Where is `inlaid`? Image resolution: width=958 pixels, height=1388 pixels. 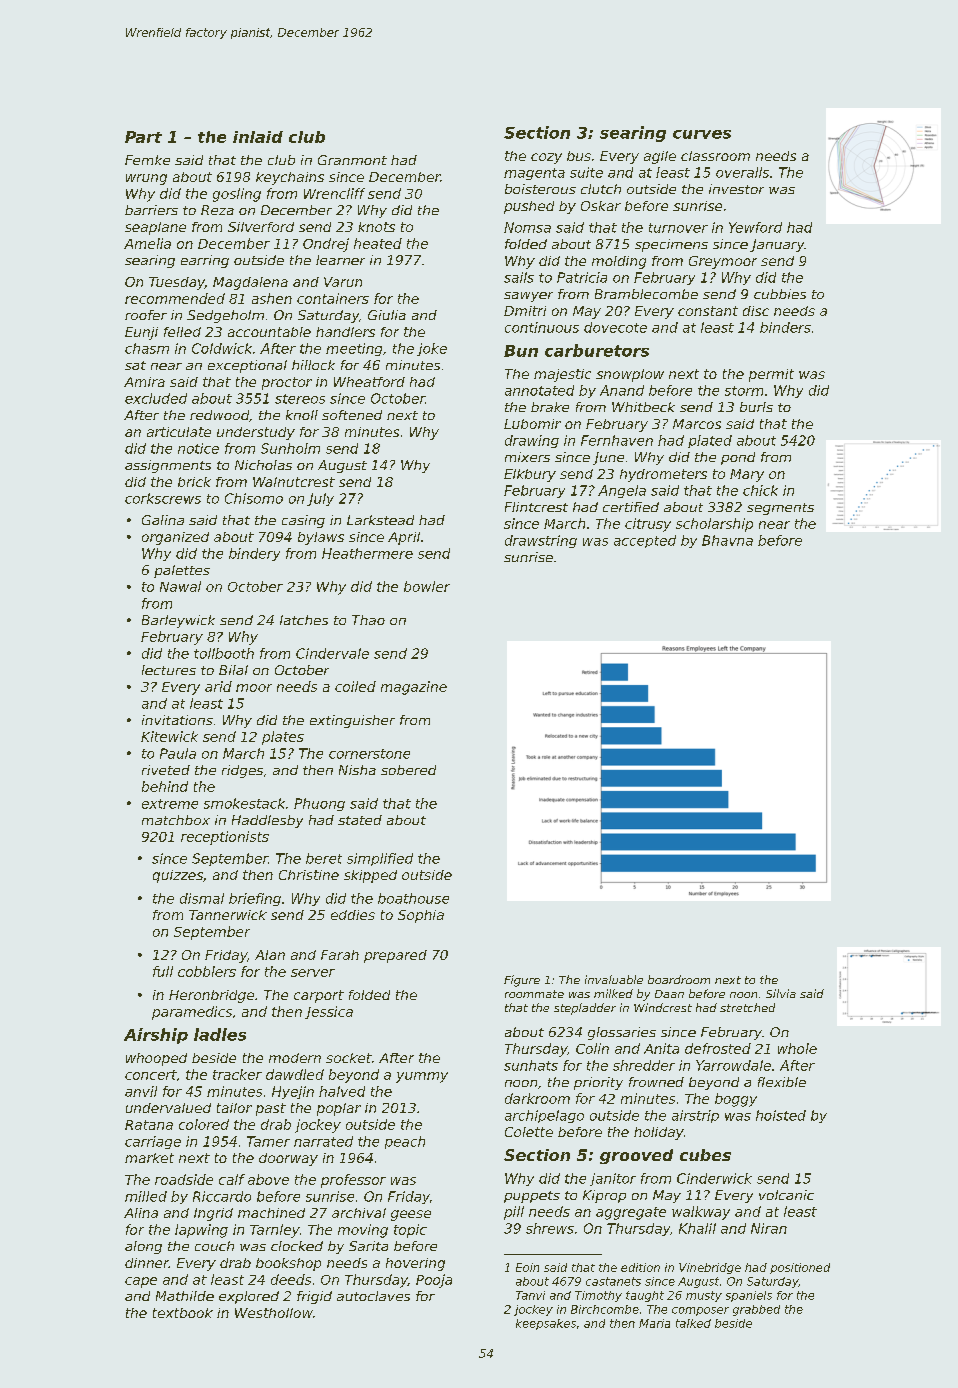 inlaid is located at coordinates (258, 137).
